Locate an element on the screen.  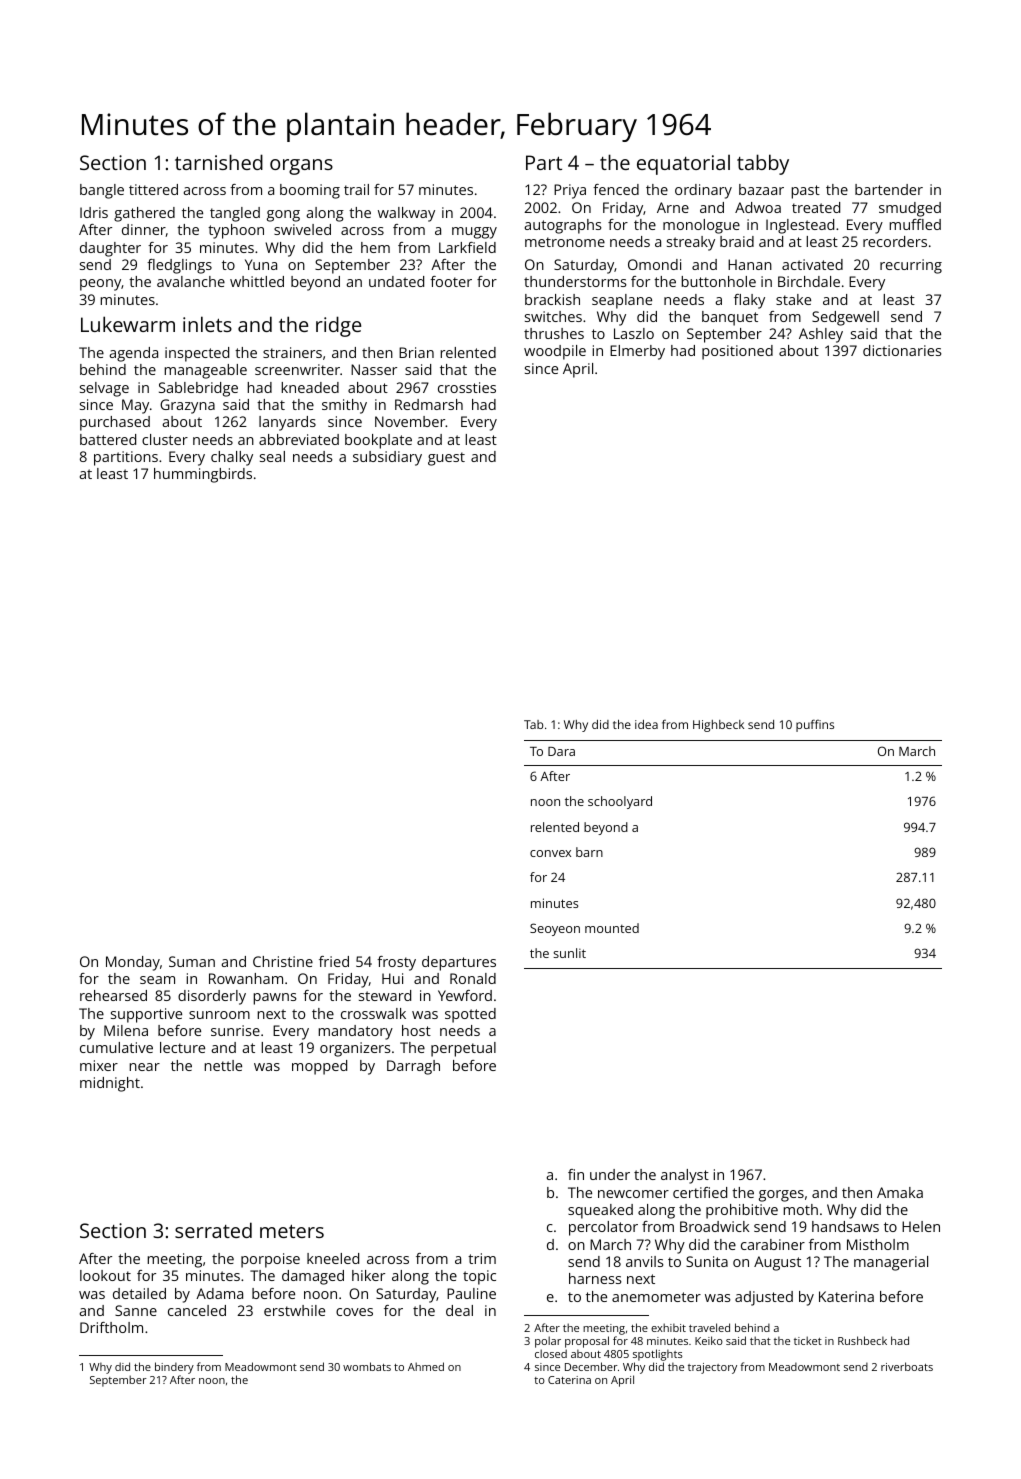
mounted is located at coordinates (612, 928).
